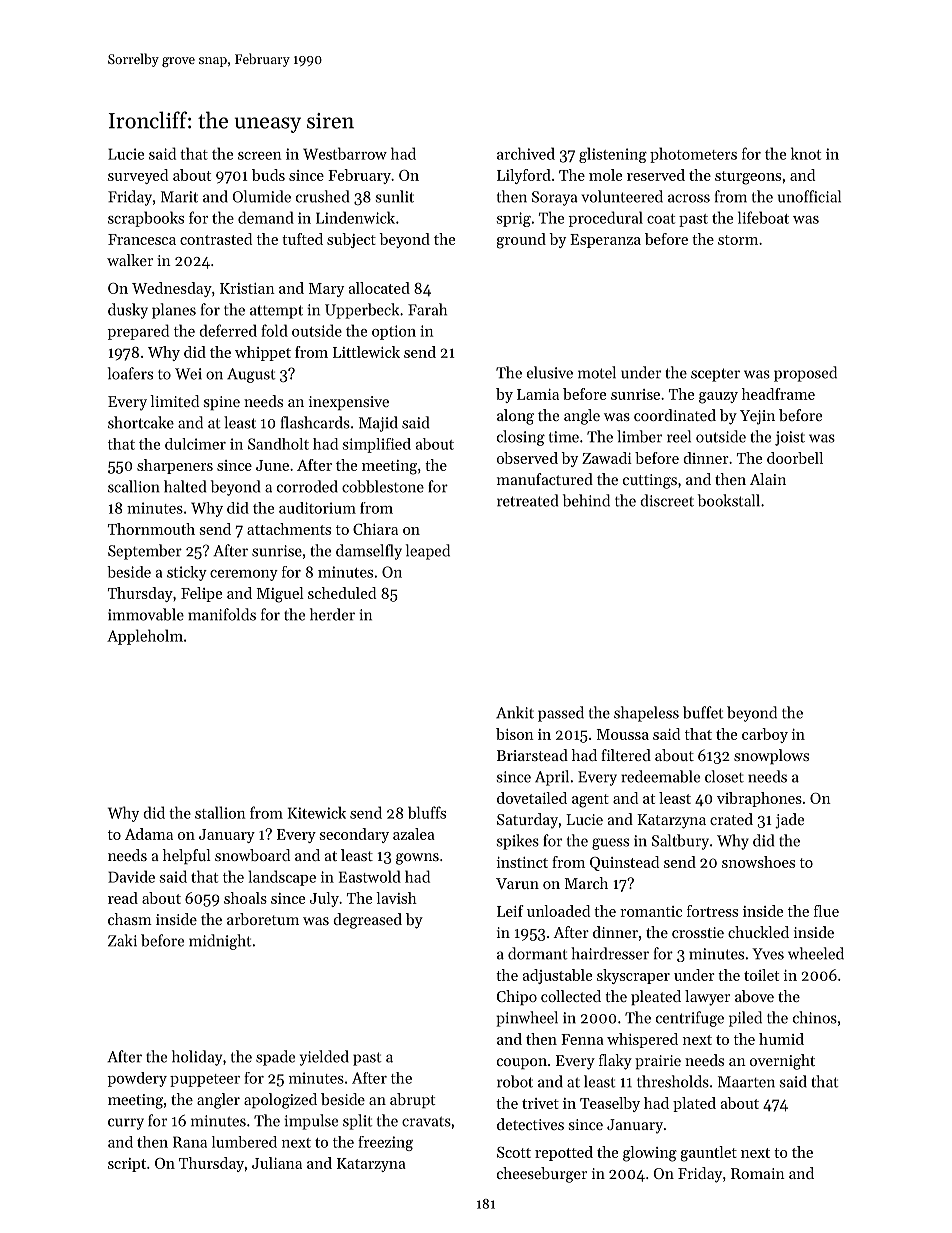  Describe the element at coordinates (428, 552) in the screenshot. I see `leaped` at that location.
